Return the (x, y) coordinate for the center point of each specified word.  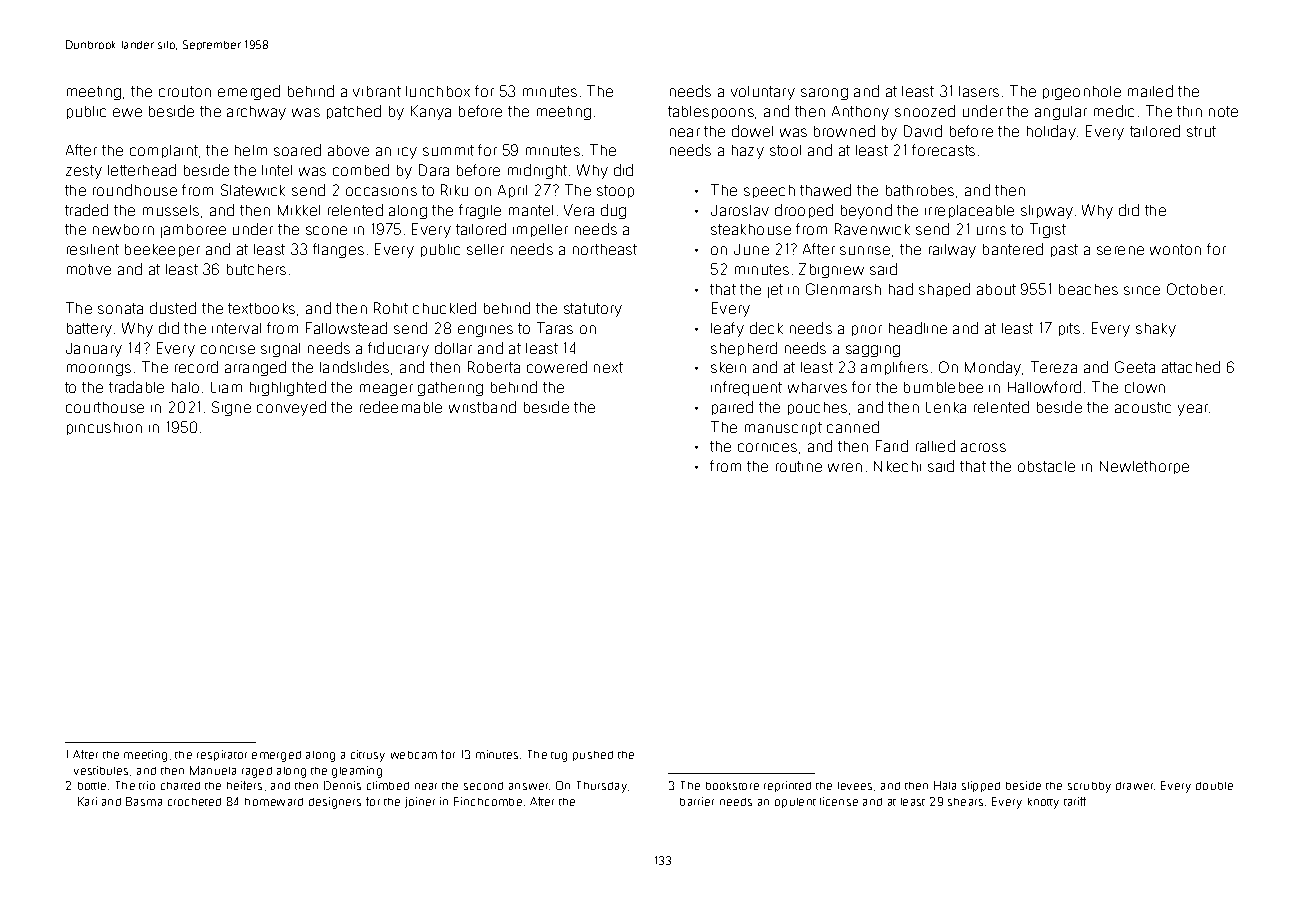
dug (613, 211)
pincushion (104, 428)
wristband (482, 407)
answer (528, 786)
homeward (274, 802)
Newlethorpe (1144, 467)
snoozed (925, 111)
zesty (84, 172)
